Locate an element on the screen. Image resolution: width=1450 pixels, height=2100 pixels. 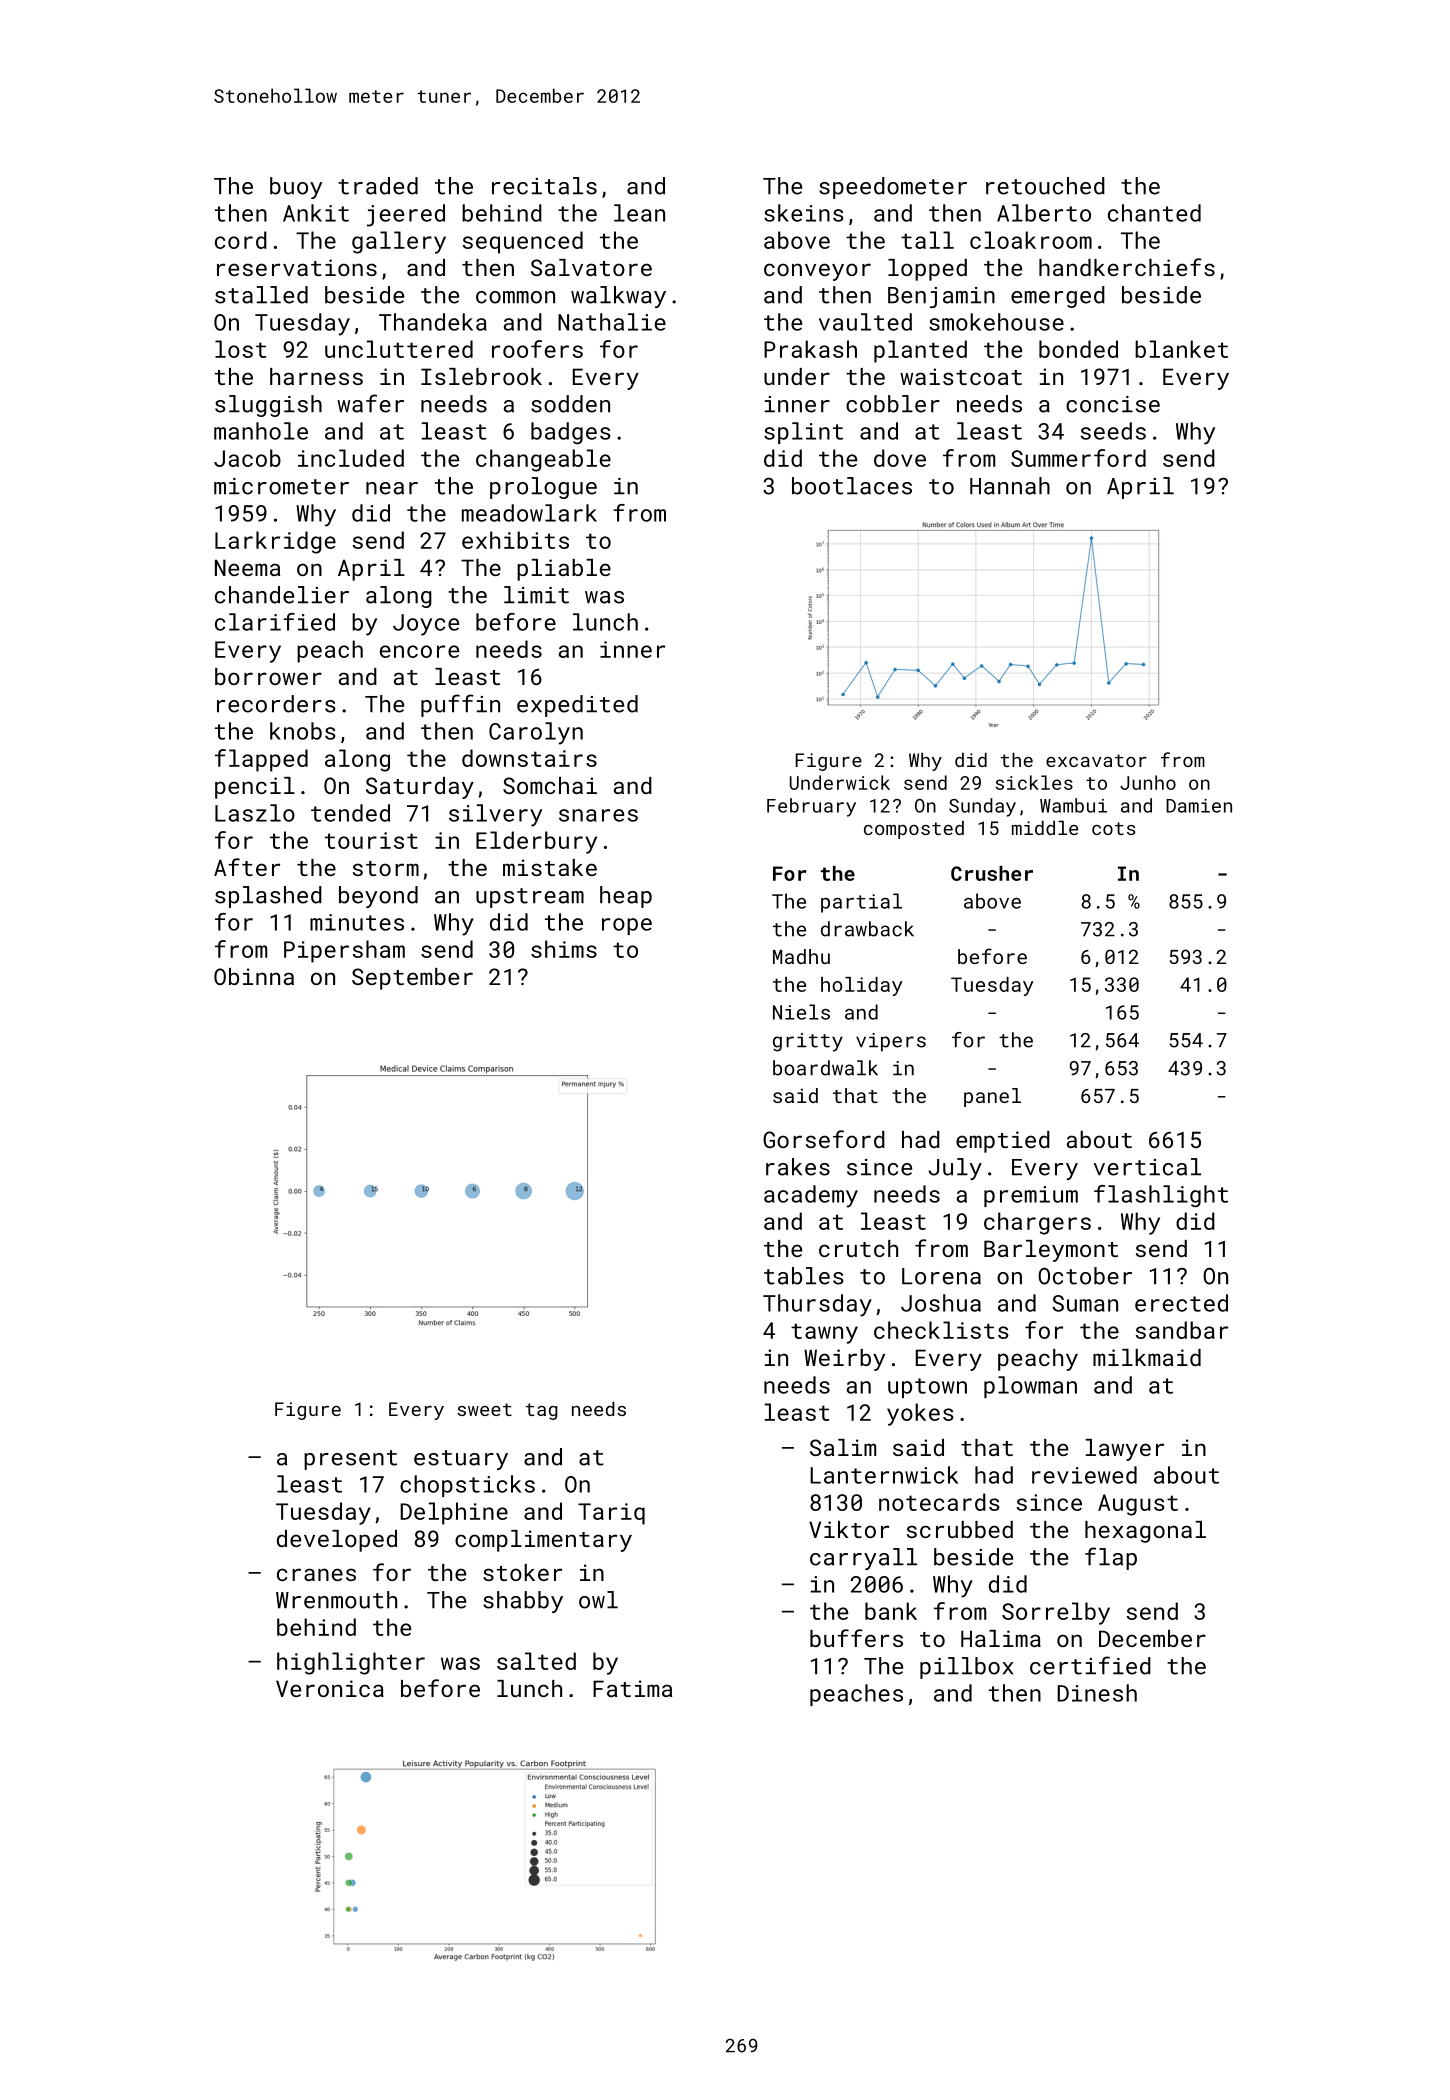
developed is located at coordinates (337, 1541).
